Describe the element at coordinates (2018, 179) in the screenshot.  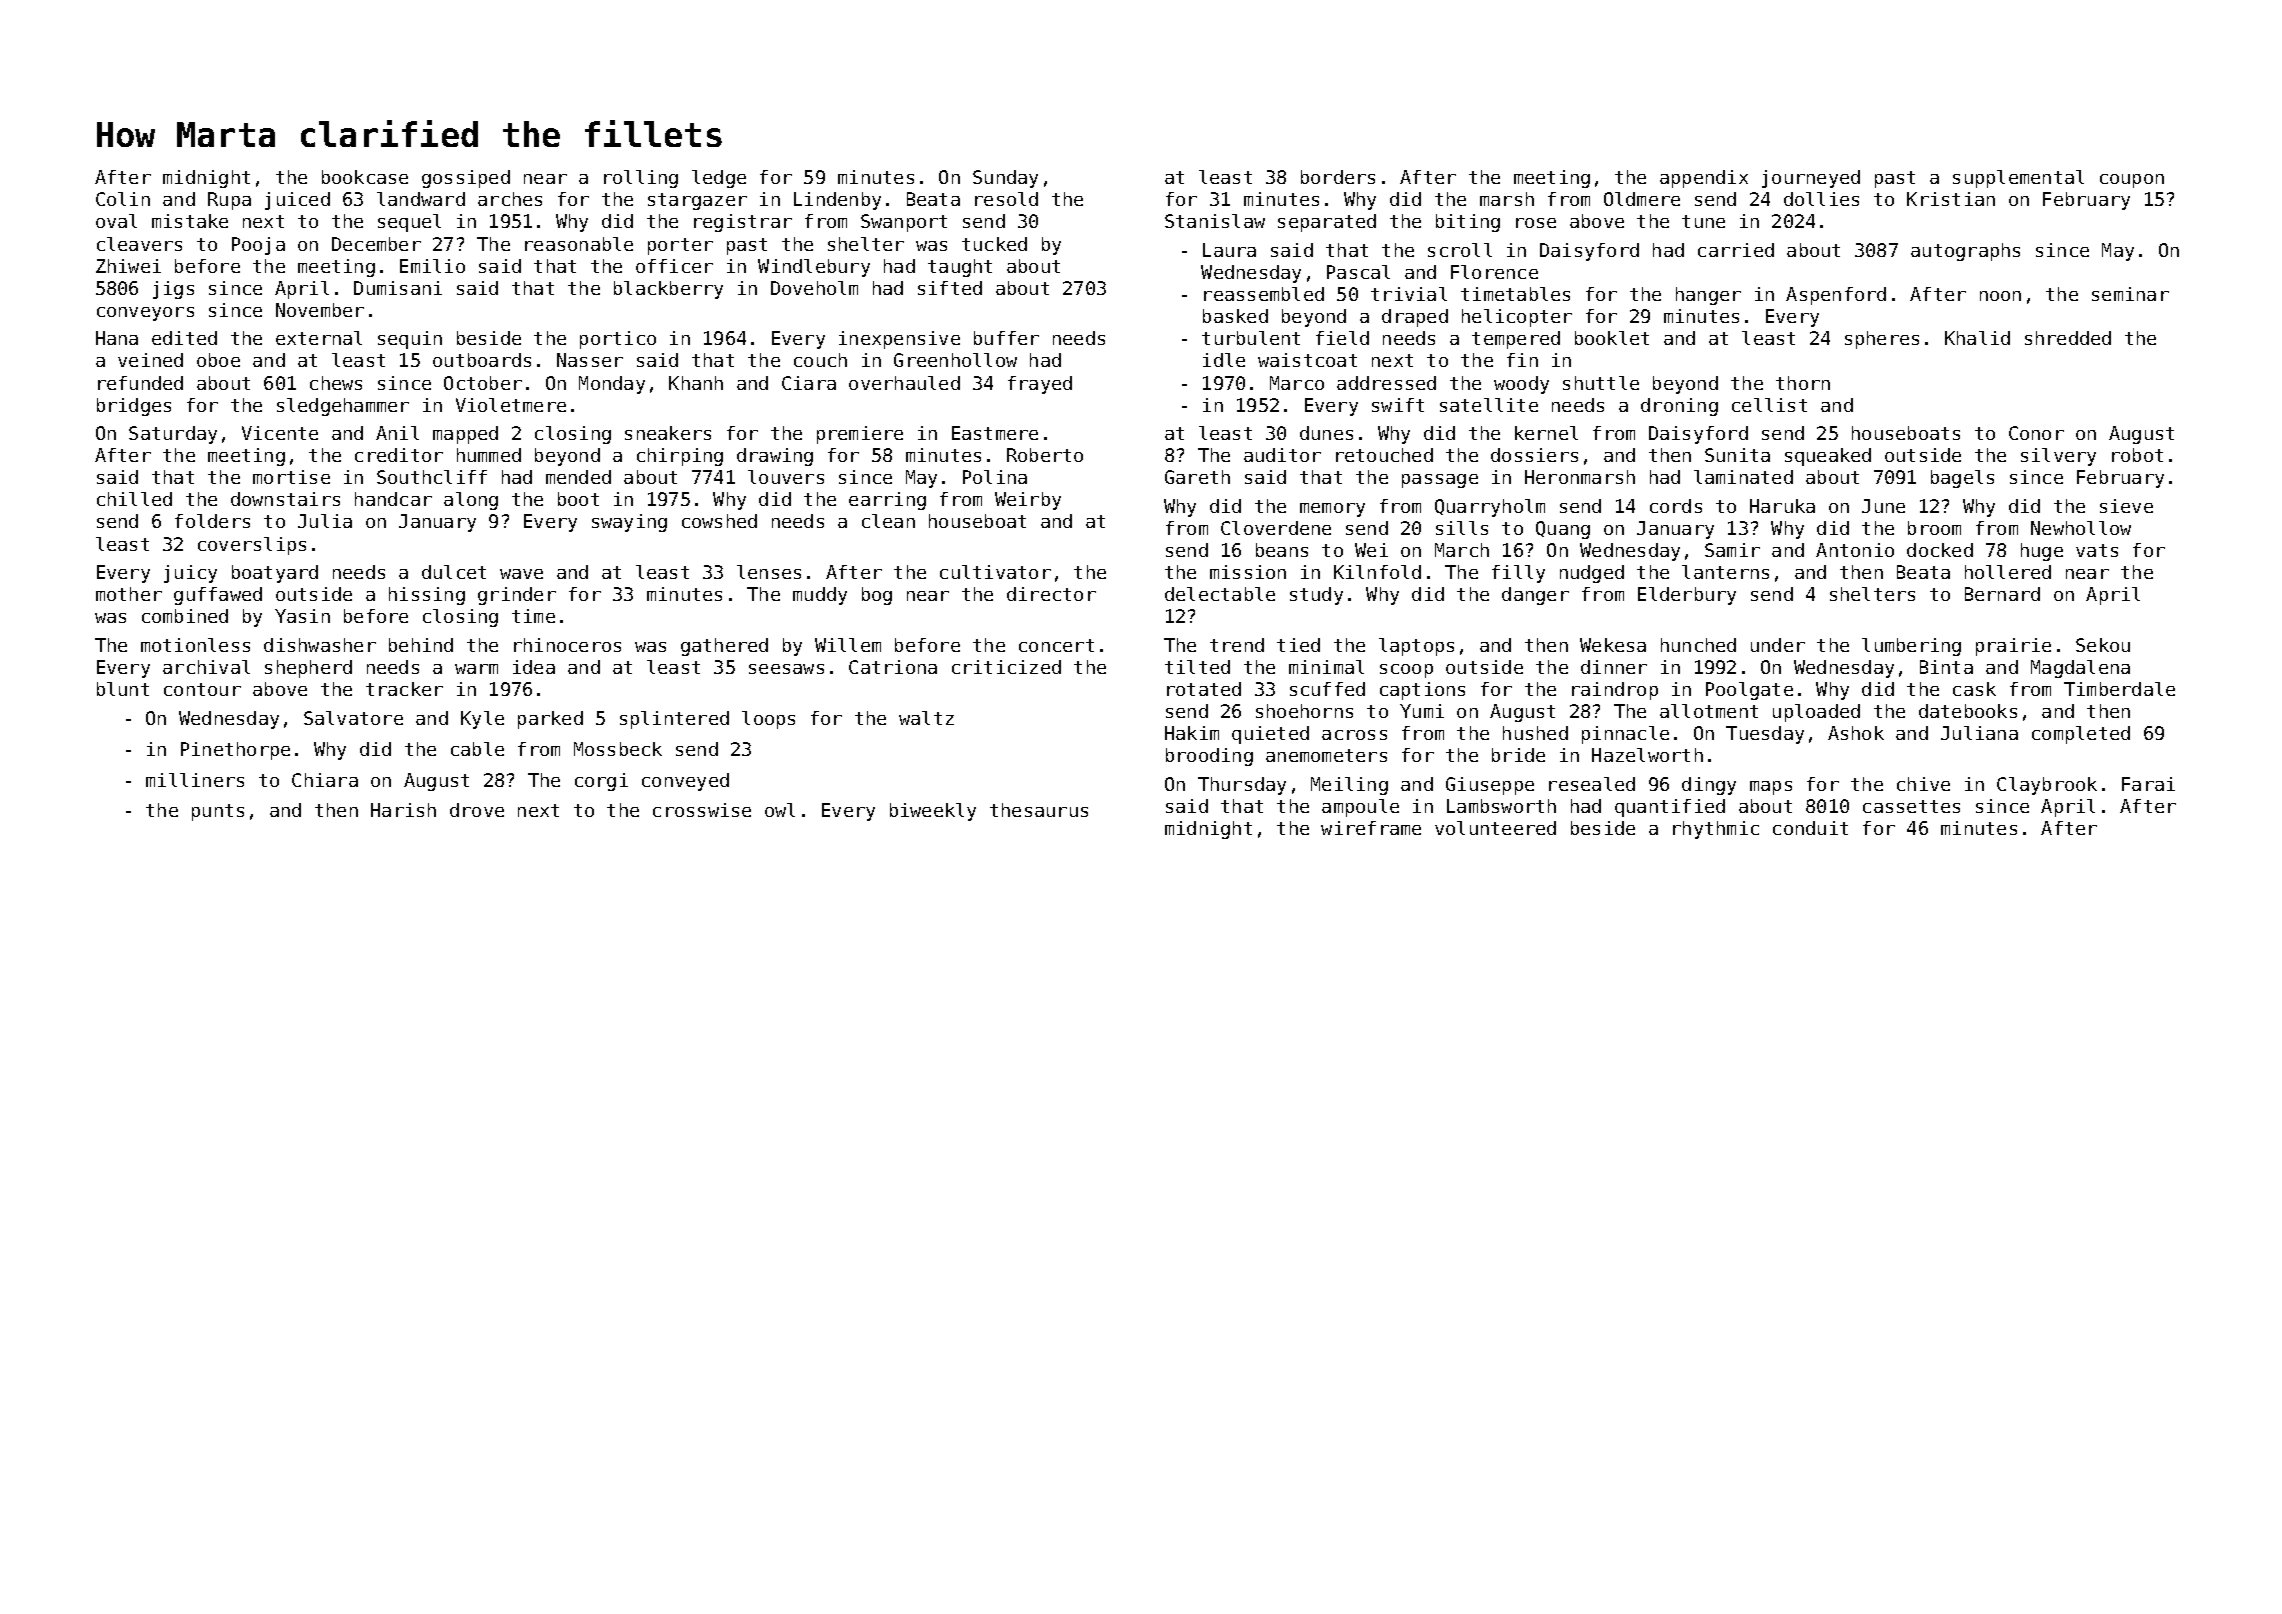
I see `supplemental` at that location.
